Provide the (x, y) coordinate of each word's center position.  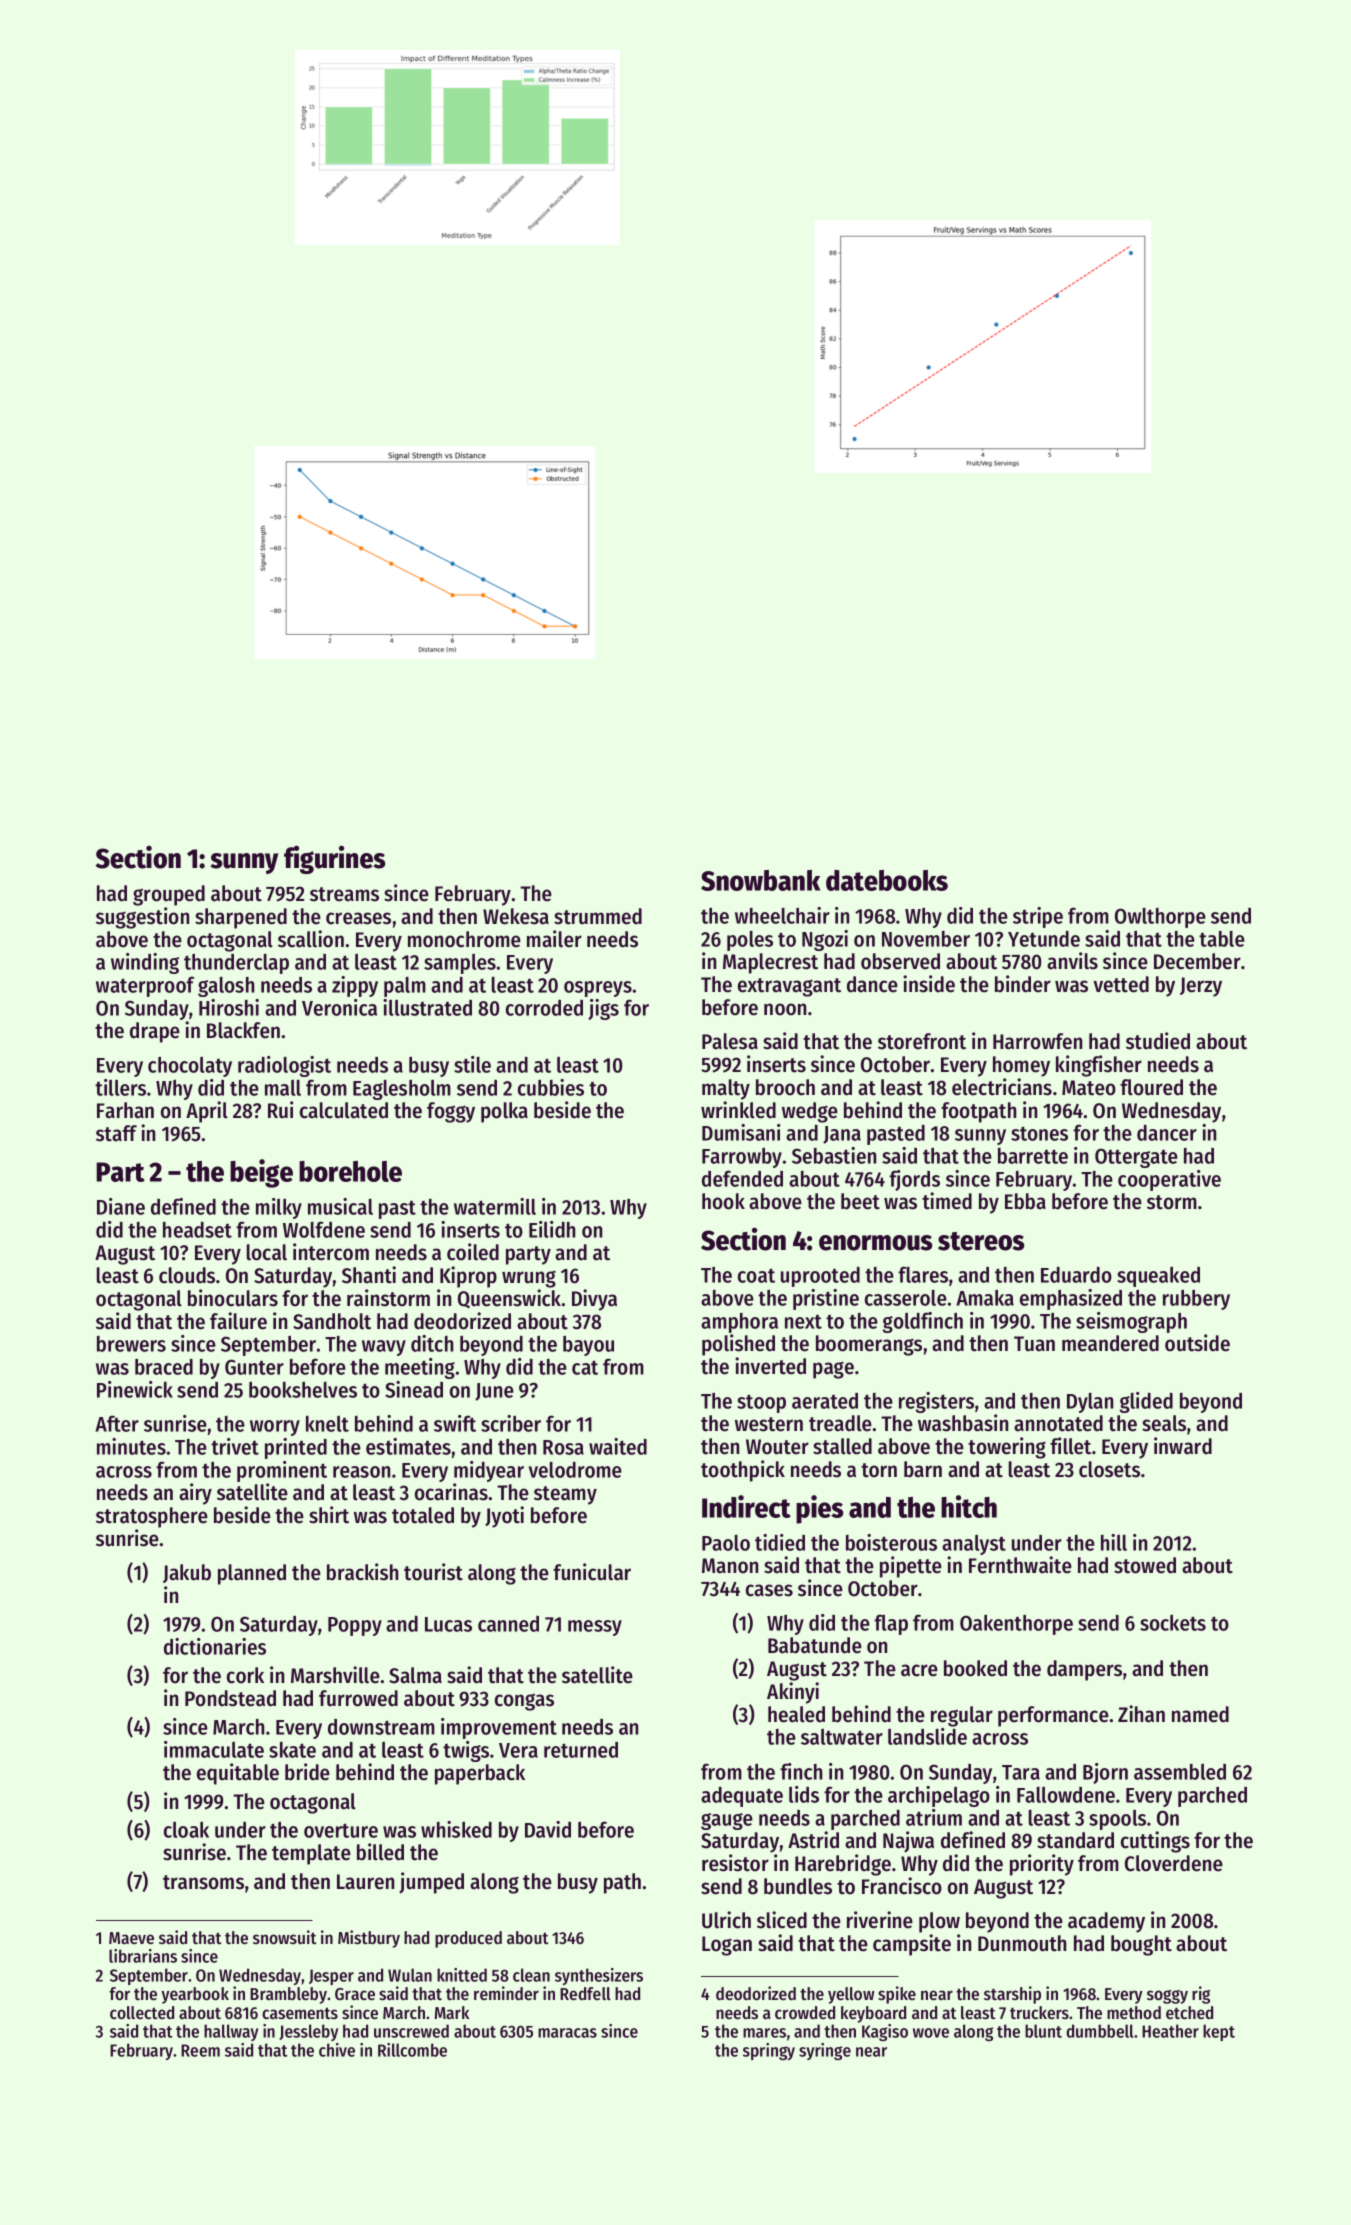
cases (769, 1590)
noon (785, 1009)
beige (261, 1173)
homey (1021, 1066)
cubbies (551, 1087)
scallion (311, 939)
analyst (974, 1545)
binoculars (233, 1298)
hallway (231, 2032)
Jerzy (1201, 987)
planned (252, 1574)
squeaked (1158, 1276)
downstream (381, 1727)
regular (962, 1716)
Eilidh (552, 1229)
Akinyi (793, 1693)
